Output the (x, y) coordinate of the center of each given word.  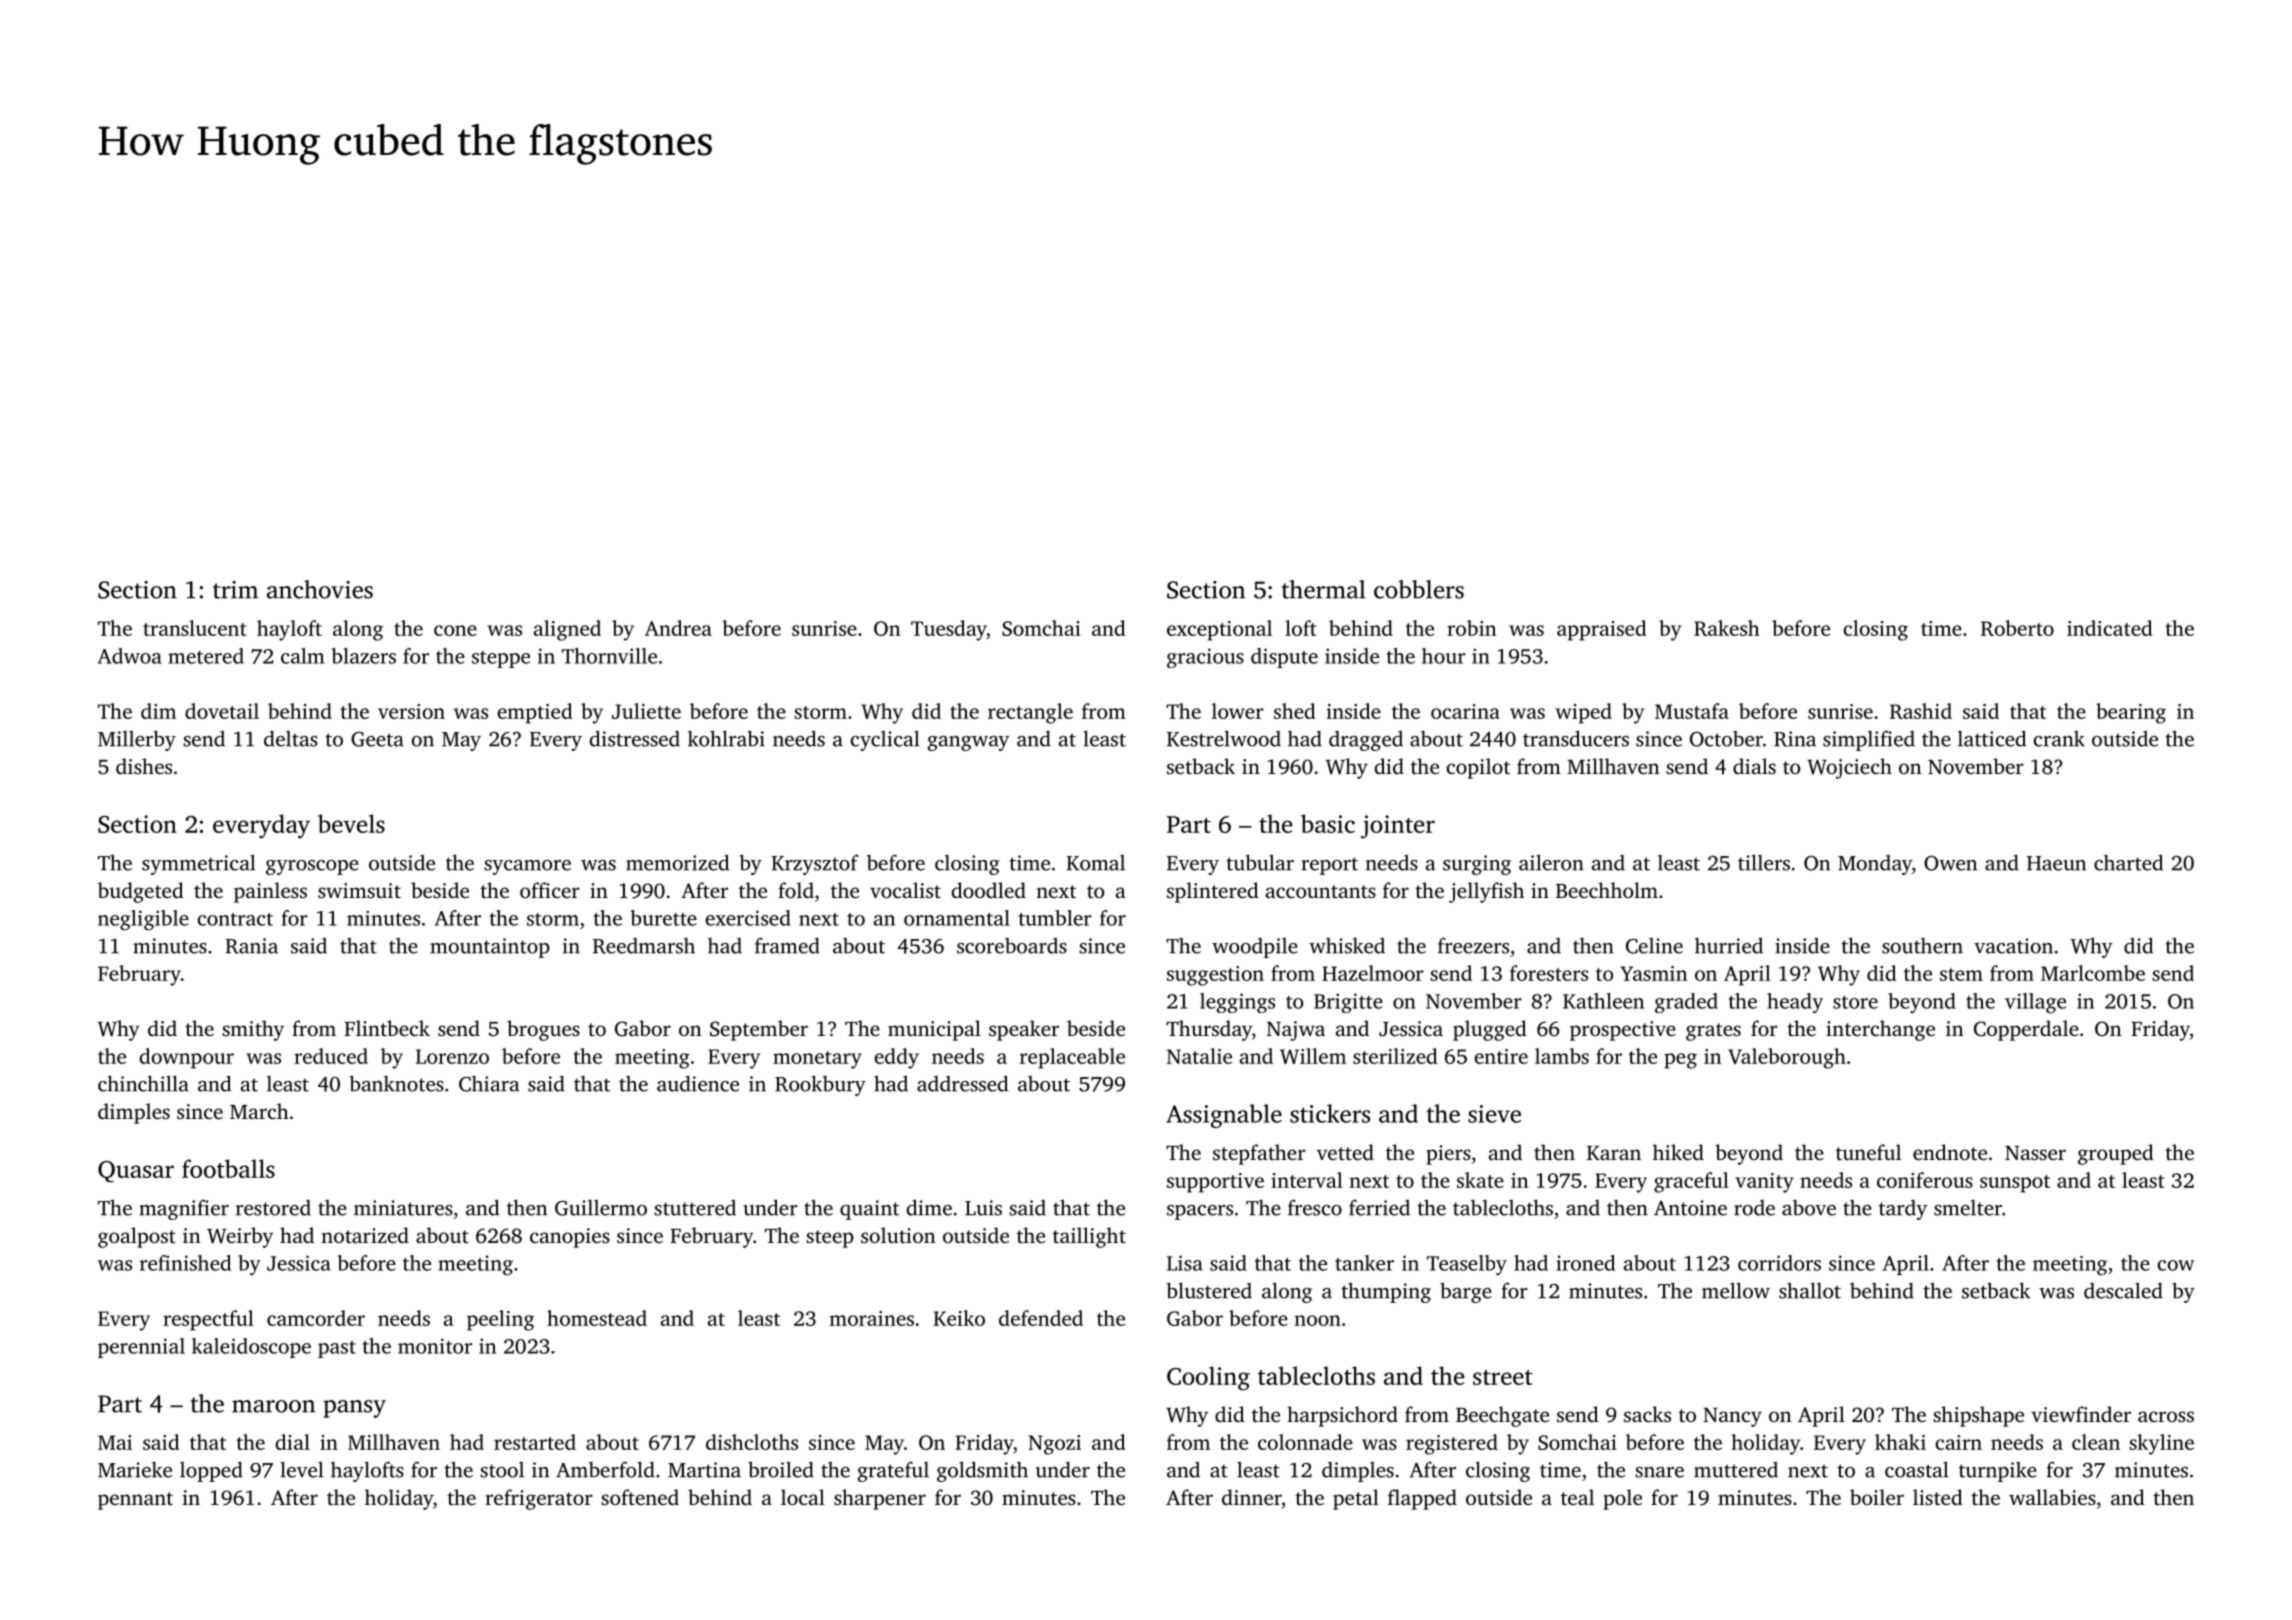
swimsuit (359, 890)
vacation (2013, 946)
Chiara (489, 1083)
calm (302, 656)
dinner (1252, 1497)
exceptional (1219, 630)
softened (640, 1497)
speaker (1024, 1030)
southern (1922, 945)
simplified (1869, 740)
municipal (934, 1030)
